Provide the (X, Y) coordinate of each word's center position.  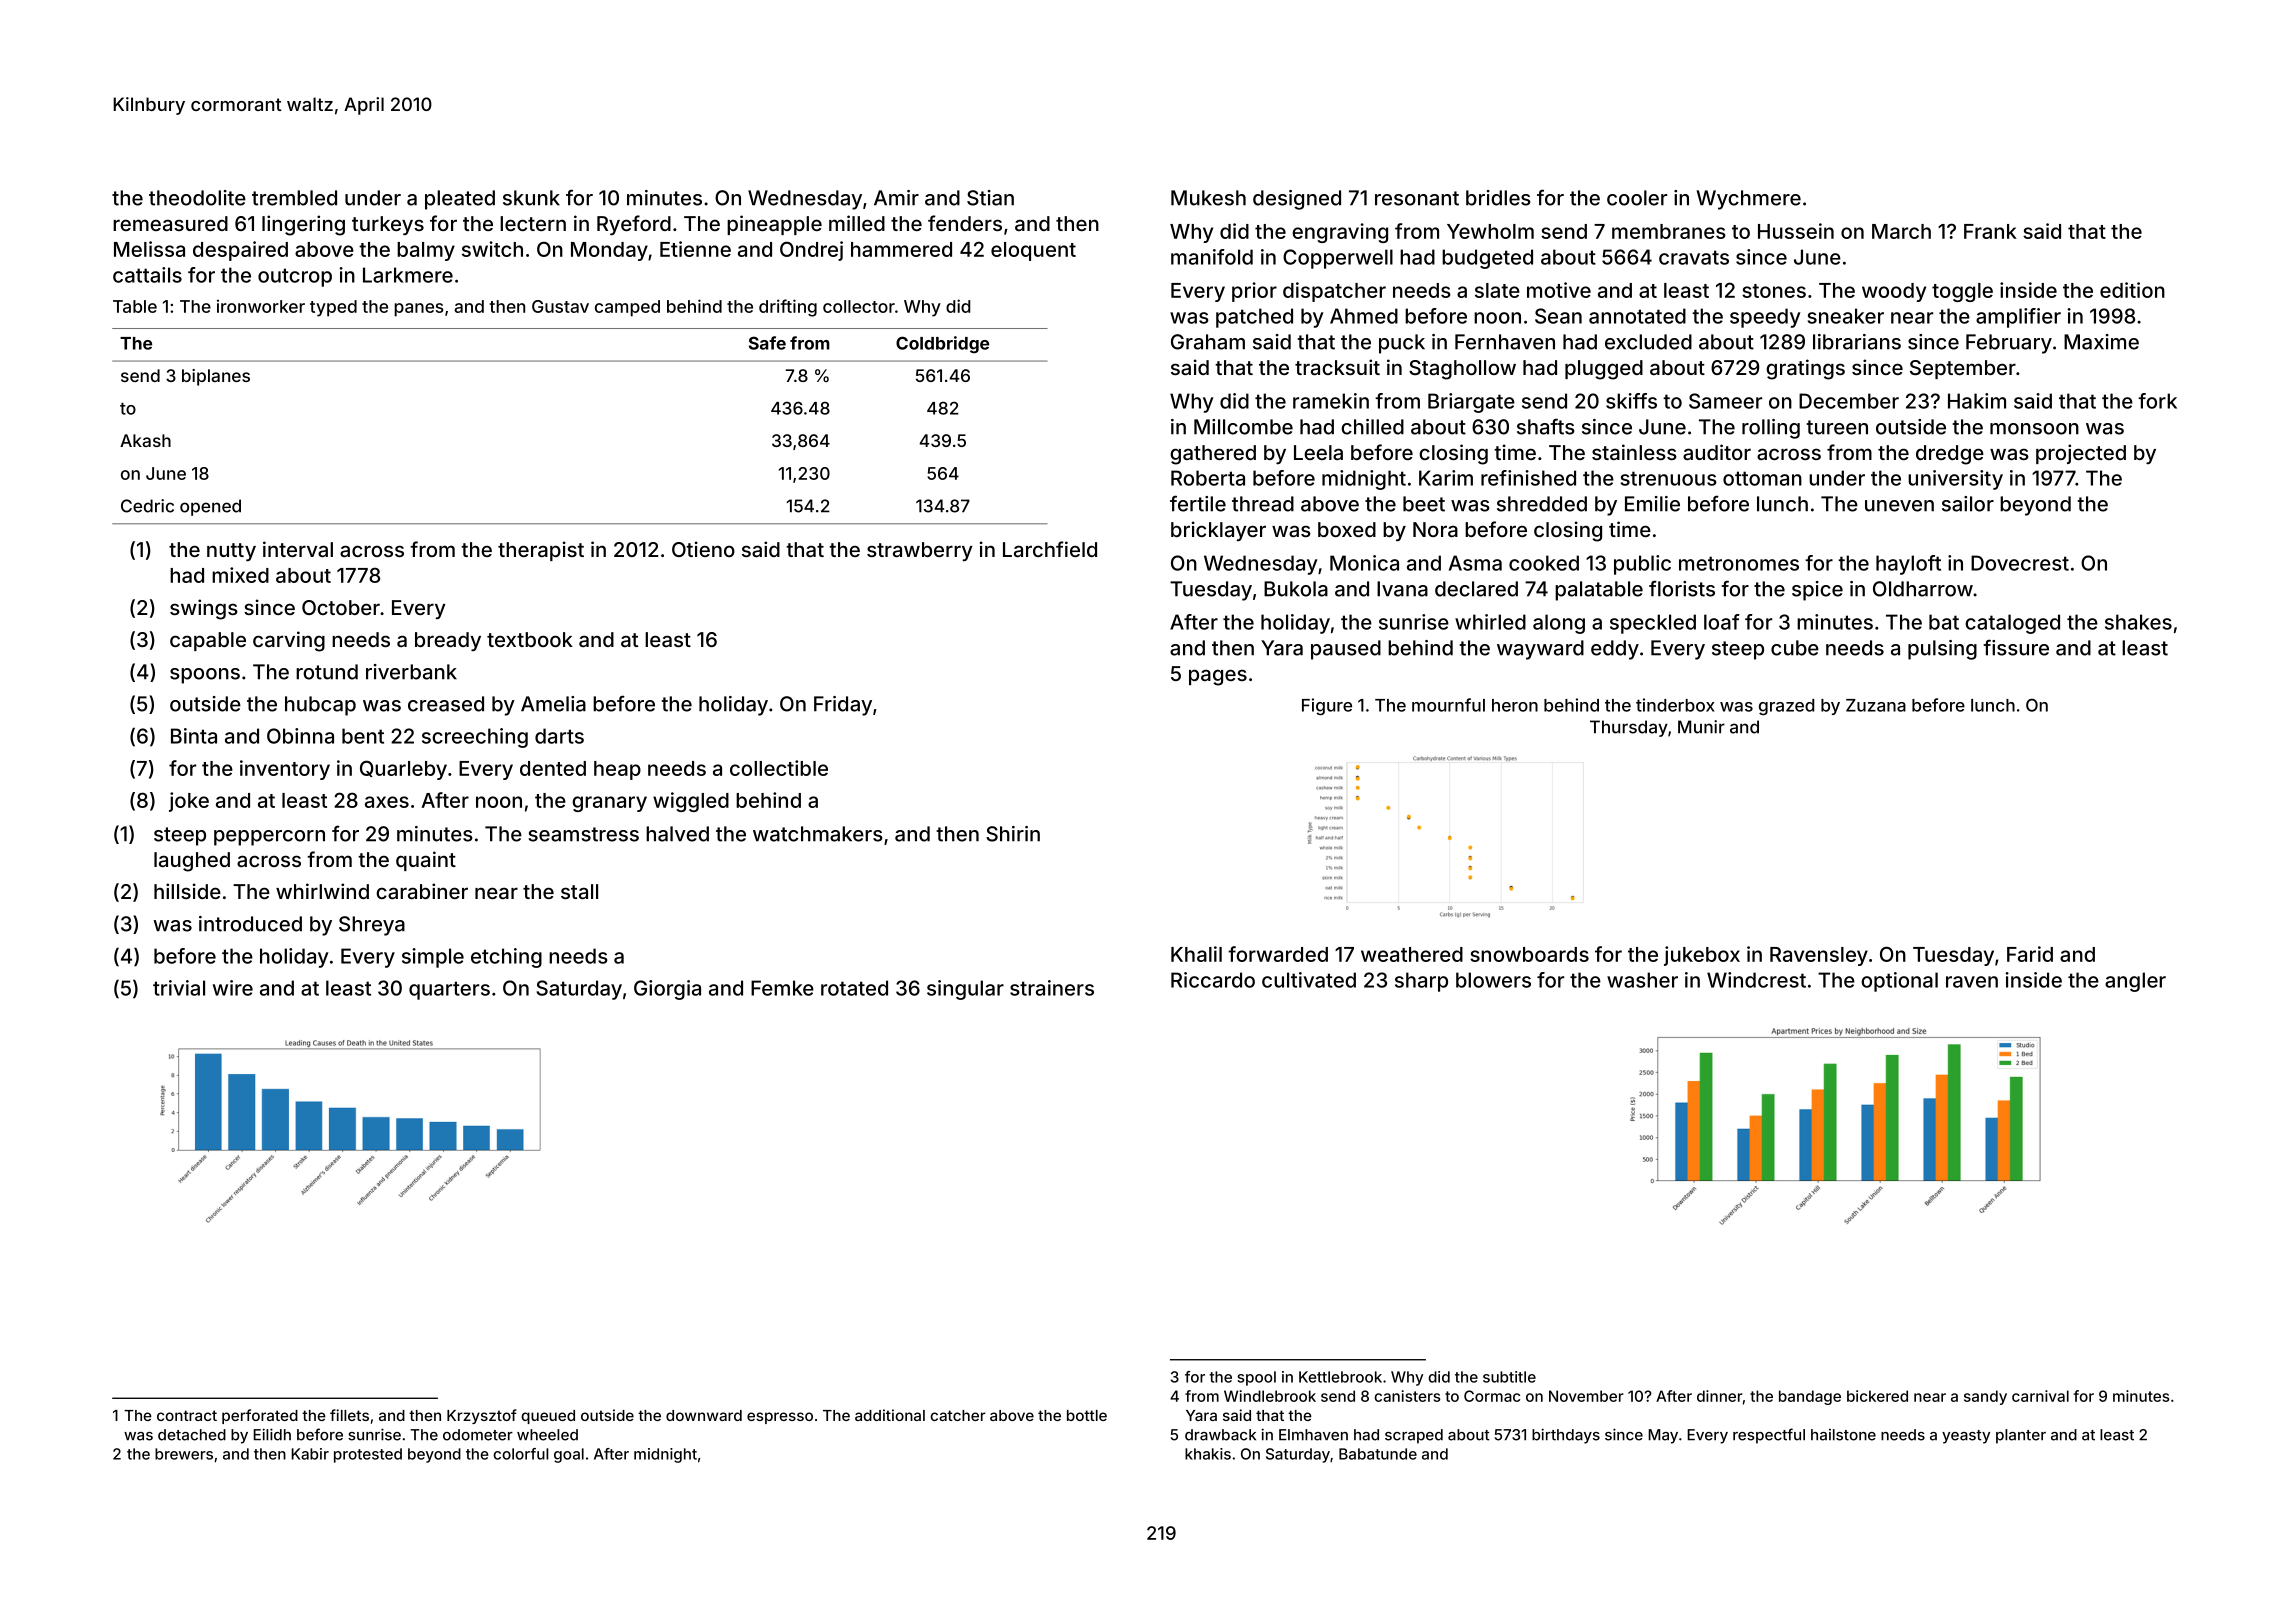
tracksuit (1337, 367)
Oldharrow (1923, 589)
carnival (2040, 1396)
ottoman (1762, 478)
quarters (449, 990)
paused (1346, 650)
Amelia (553, 704)
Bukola (1296, 589)
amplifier (2018, 318)
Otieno (703, 549)
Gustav (560, 306)
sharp (1421, 982)
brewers (184, 1454)
